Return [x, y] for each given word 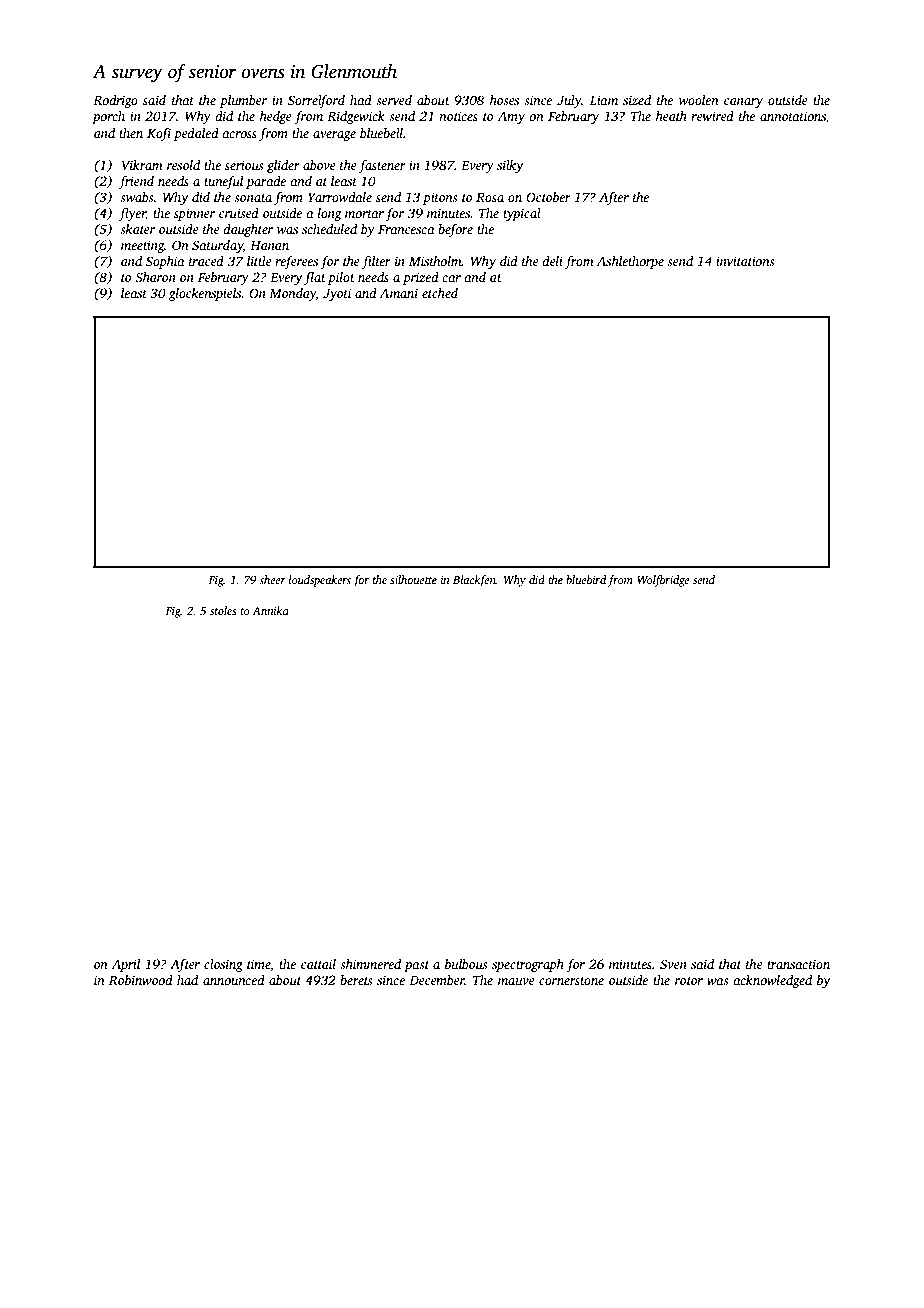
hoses [504, 100]
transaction [798, 964]
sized [637, 100]
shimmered [370, 964]
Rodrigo [115, 101]
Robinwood [141, 980]
